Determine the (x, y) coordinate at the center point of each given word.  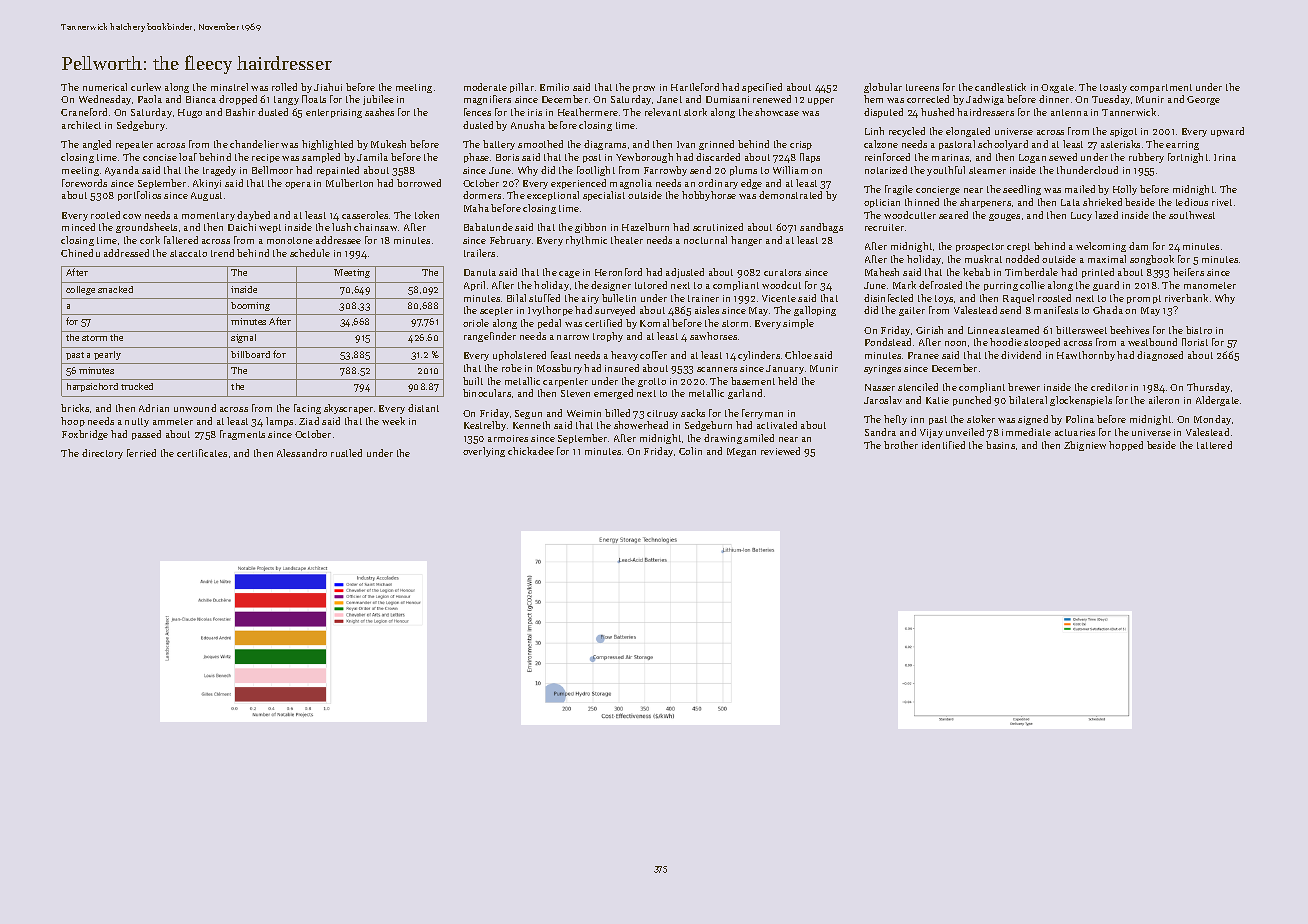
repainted (338, 171)
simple (798, 324)
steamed (1020, 330)
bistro (1199, 330)
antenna (1069, 112)
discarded (718, 157)
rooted (105, 215)
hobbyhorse (709, 196)
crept (1018, 247)
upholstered (519, 356)
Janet (669, 99)
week (393, 421)
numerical (105, 87)
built (473, 381)
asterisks (1120, 144)
